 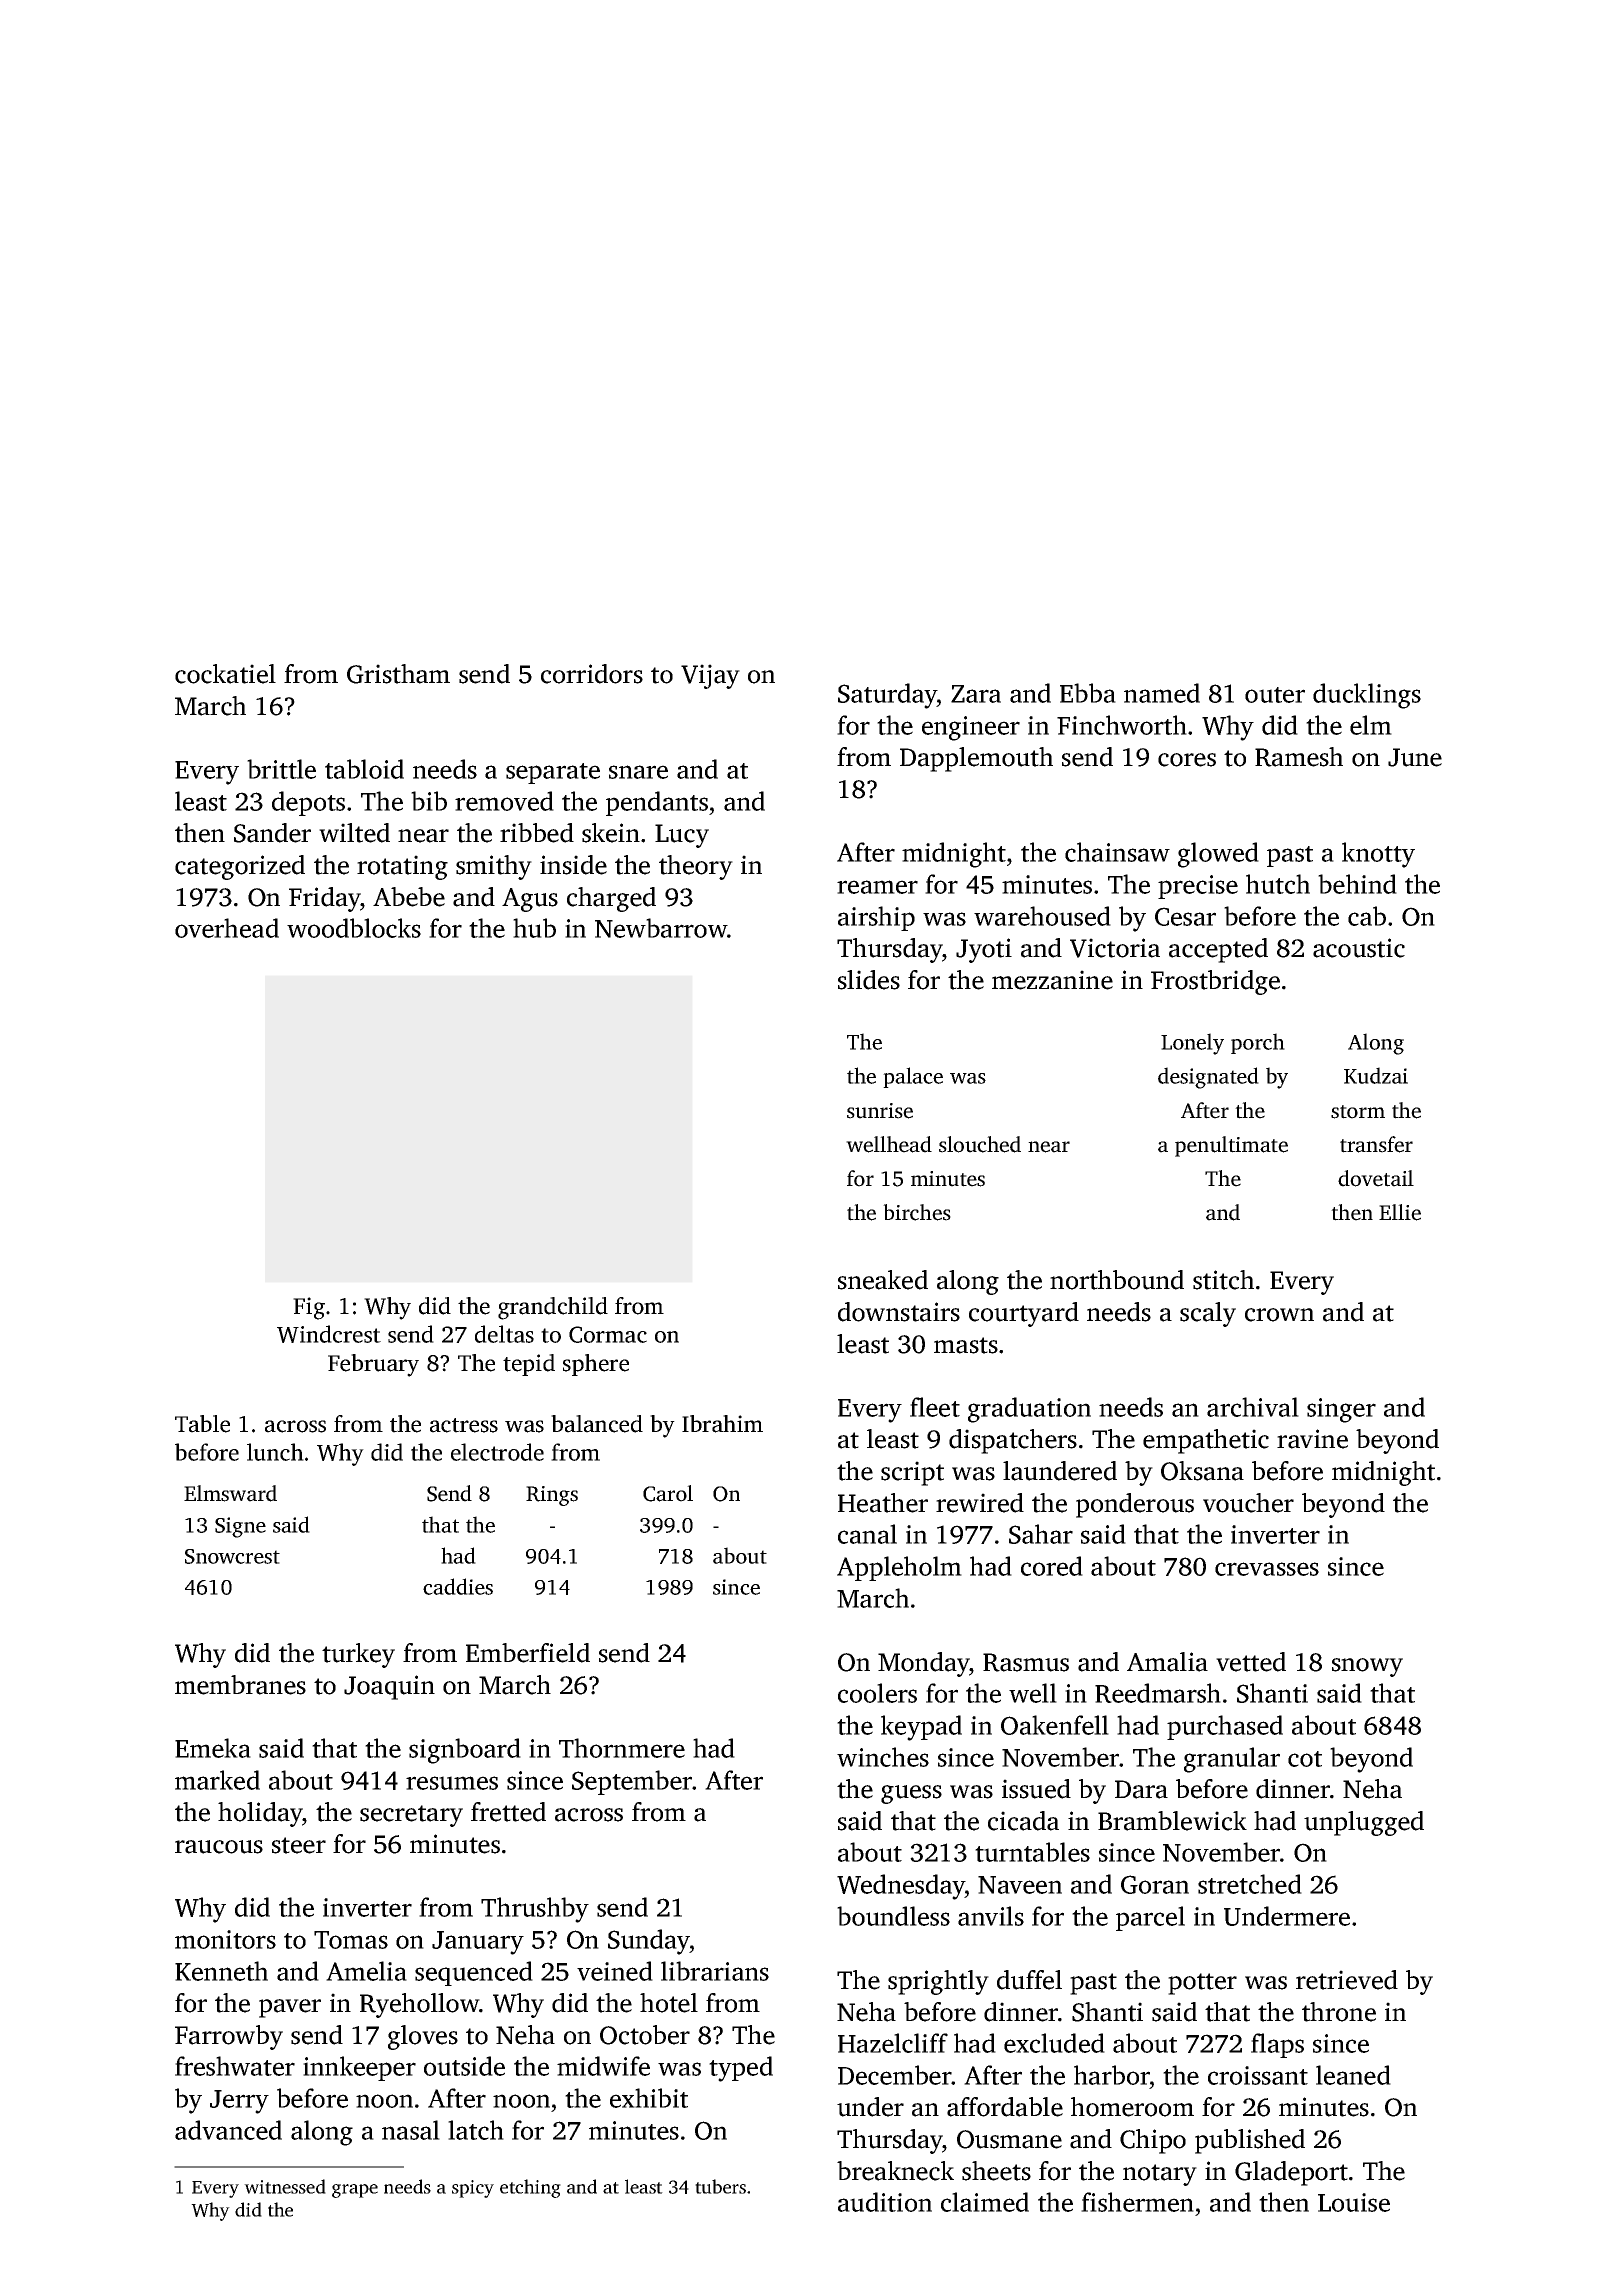 I want to click on turkey, so click(x=358, y=1655).
